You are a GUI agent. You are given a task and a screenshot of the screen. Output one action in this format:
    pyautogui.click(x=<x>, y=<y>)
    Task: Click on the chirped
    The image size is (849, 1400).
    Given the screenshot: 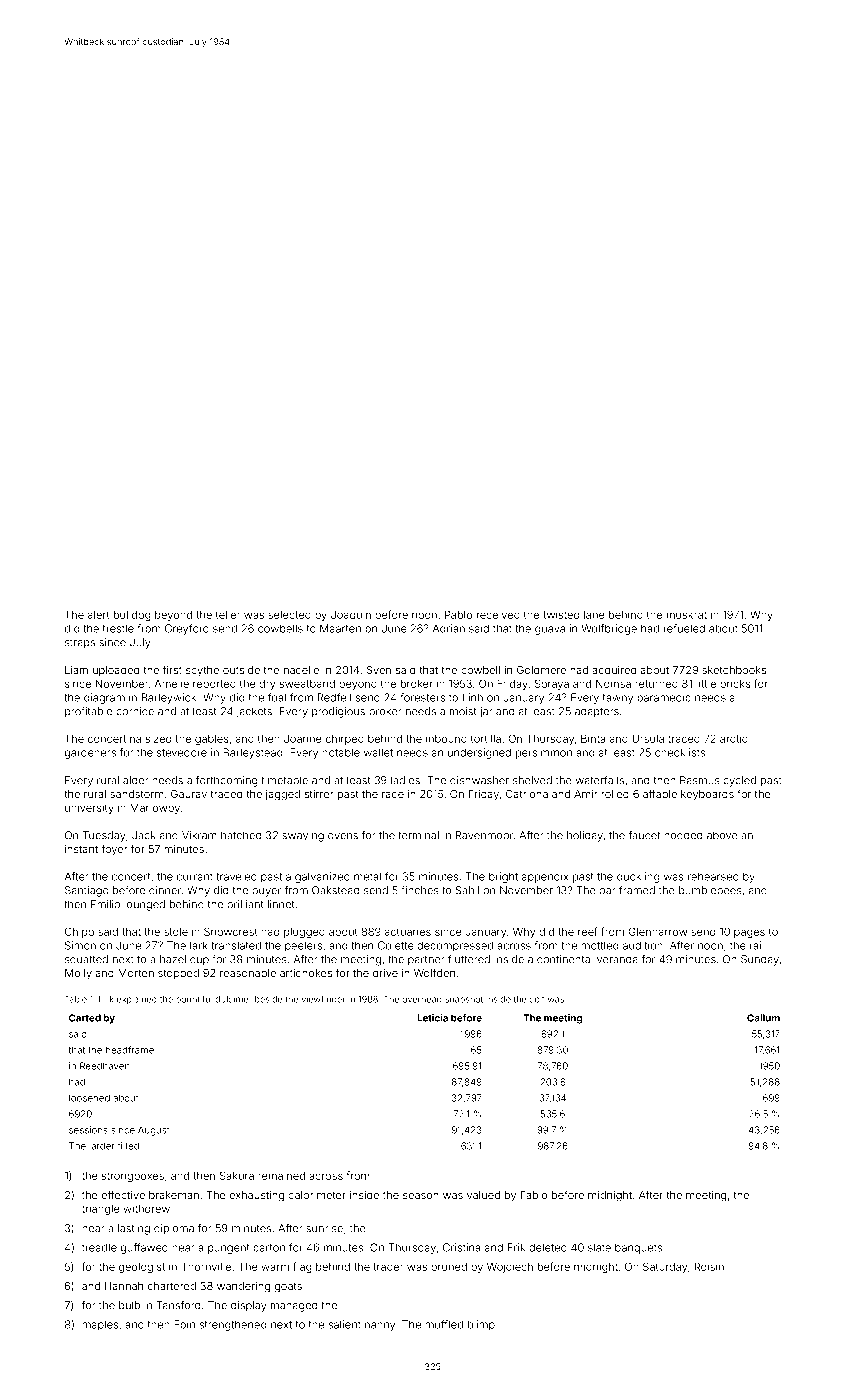 What is the action you would take?
    pyautogui.click(x=345, y=739)
